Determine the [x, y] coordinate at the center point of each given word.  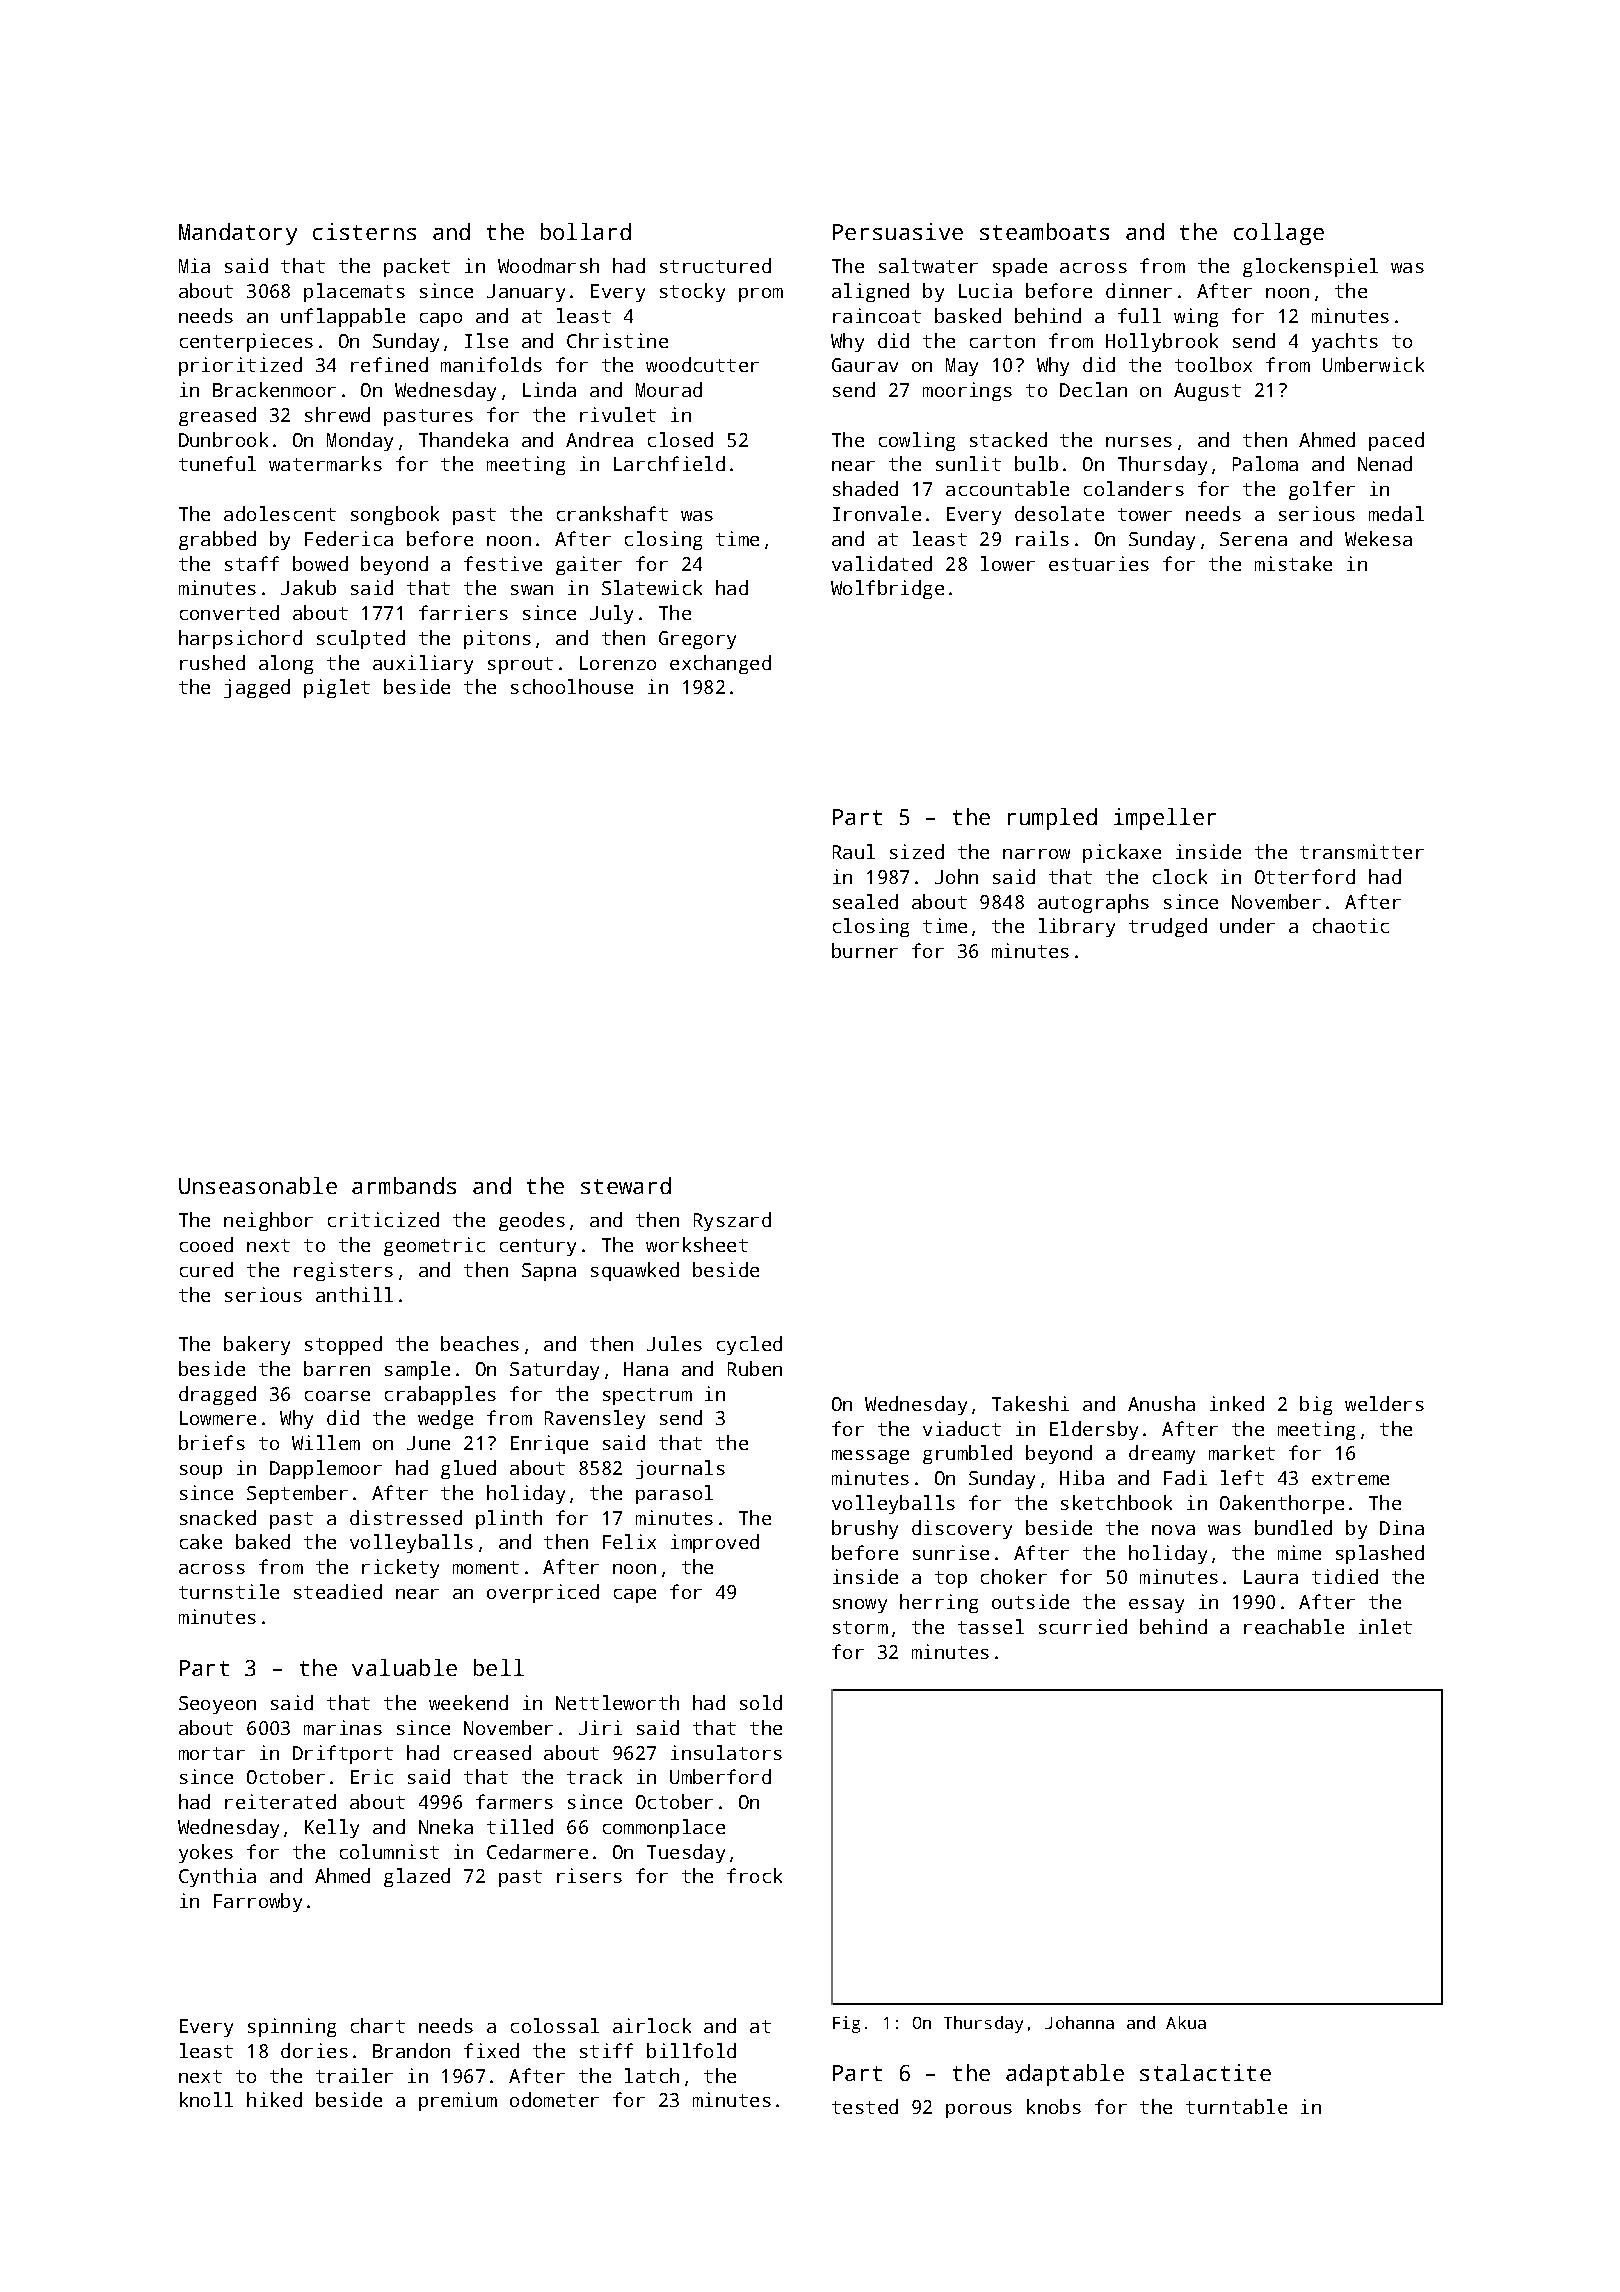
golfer [1322, 490]
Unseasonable [258, 1185]
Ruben [755, 1368]
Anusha [1161, 1403]
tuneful [217, 463]
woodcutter [702, 364]
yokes [206, 1853]
